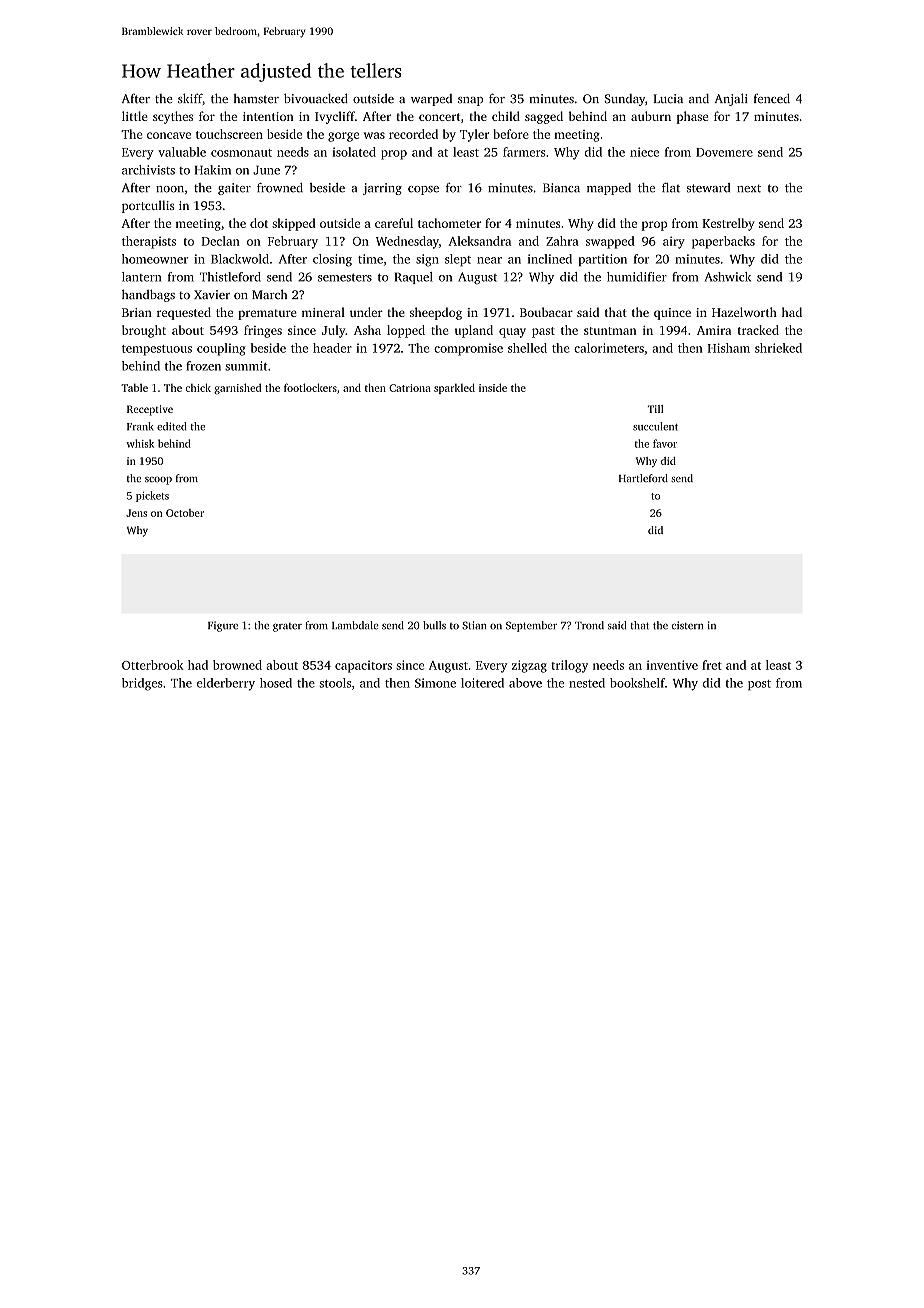 This image has width=924, height=1308. Describe the element at coordinates (266, 170) in the image. I see `June` at that location.
